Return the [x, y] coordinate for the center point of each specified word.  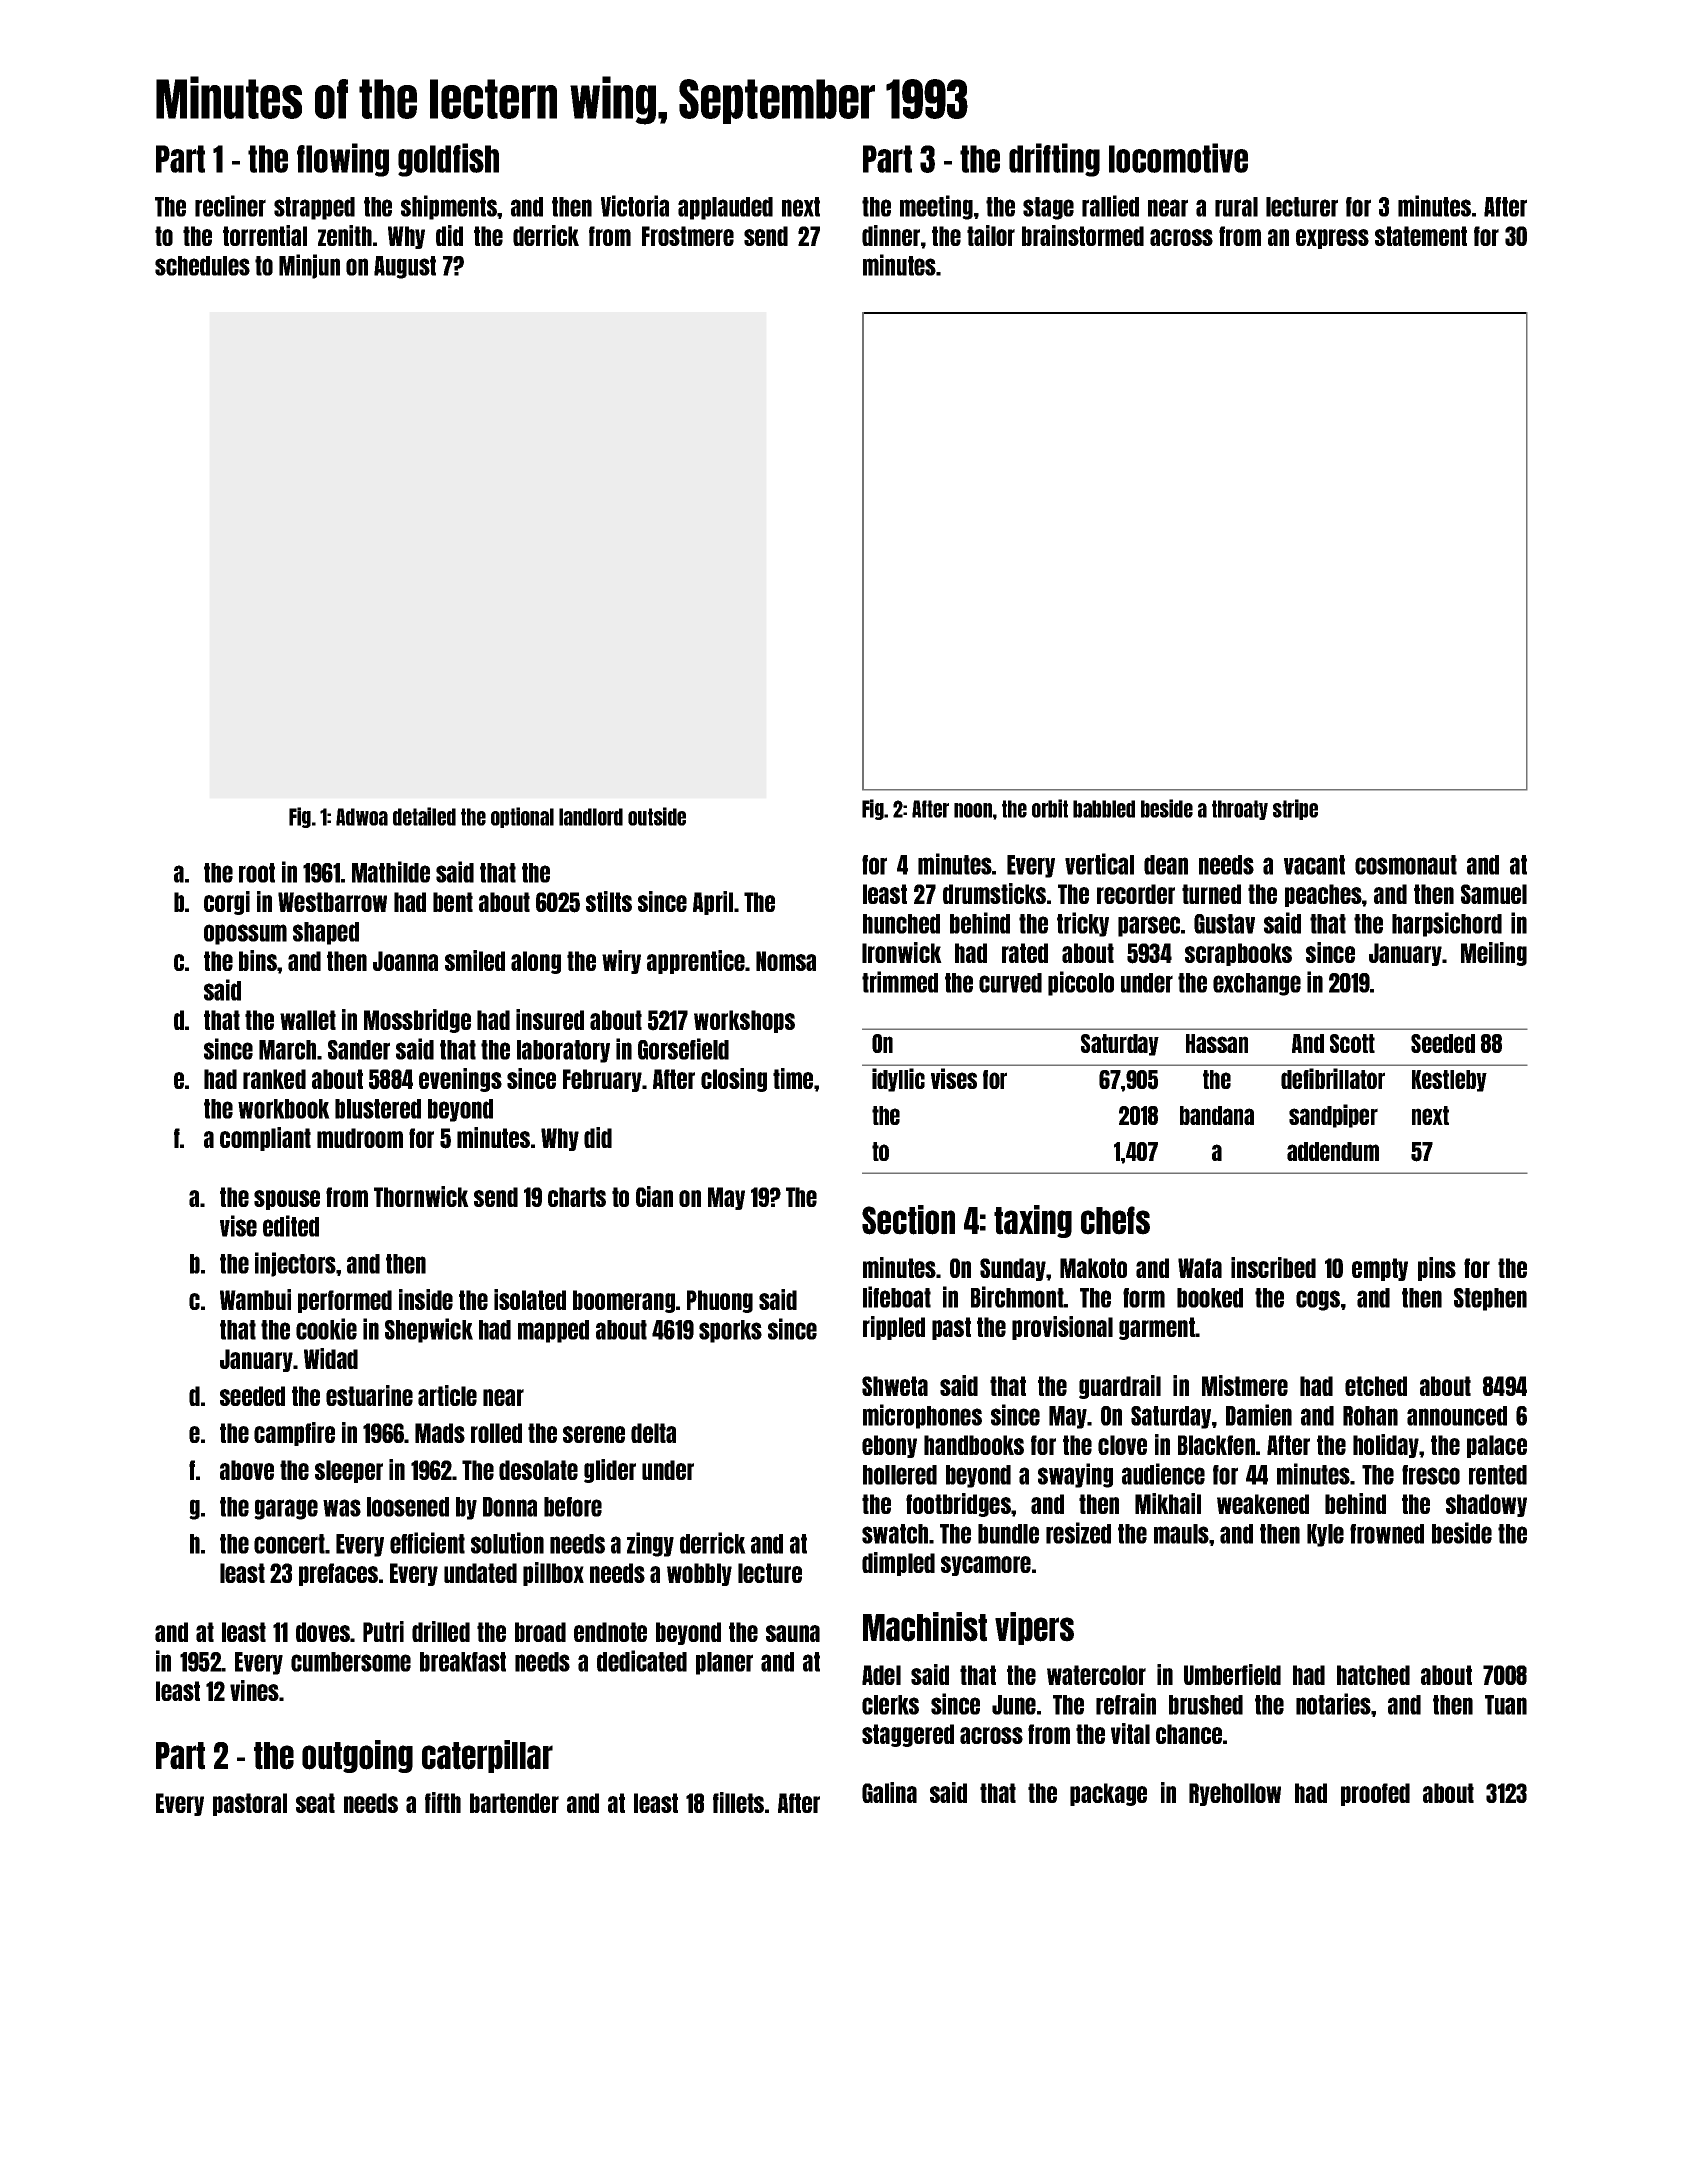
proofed [1375, 1794]
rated [1025, 953]
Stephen [1490, 1299]
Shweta [895, 1386]
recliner [230, 206]
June [1014, 1705]
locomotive [1178, 158]
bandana [1217, 1115]
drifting [1054, 160]
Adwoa [362, 817]
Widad [331, 1358]
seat [315, 1803]
